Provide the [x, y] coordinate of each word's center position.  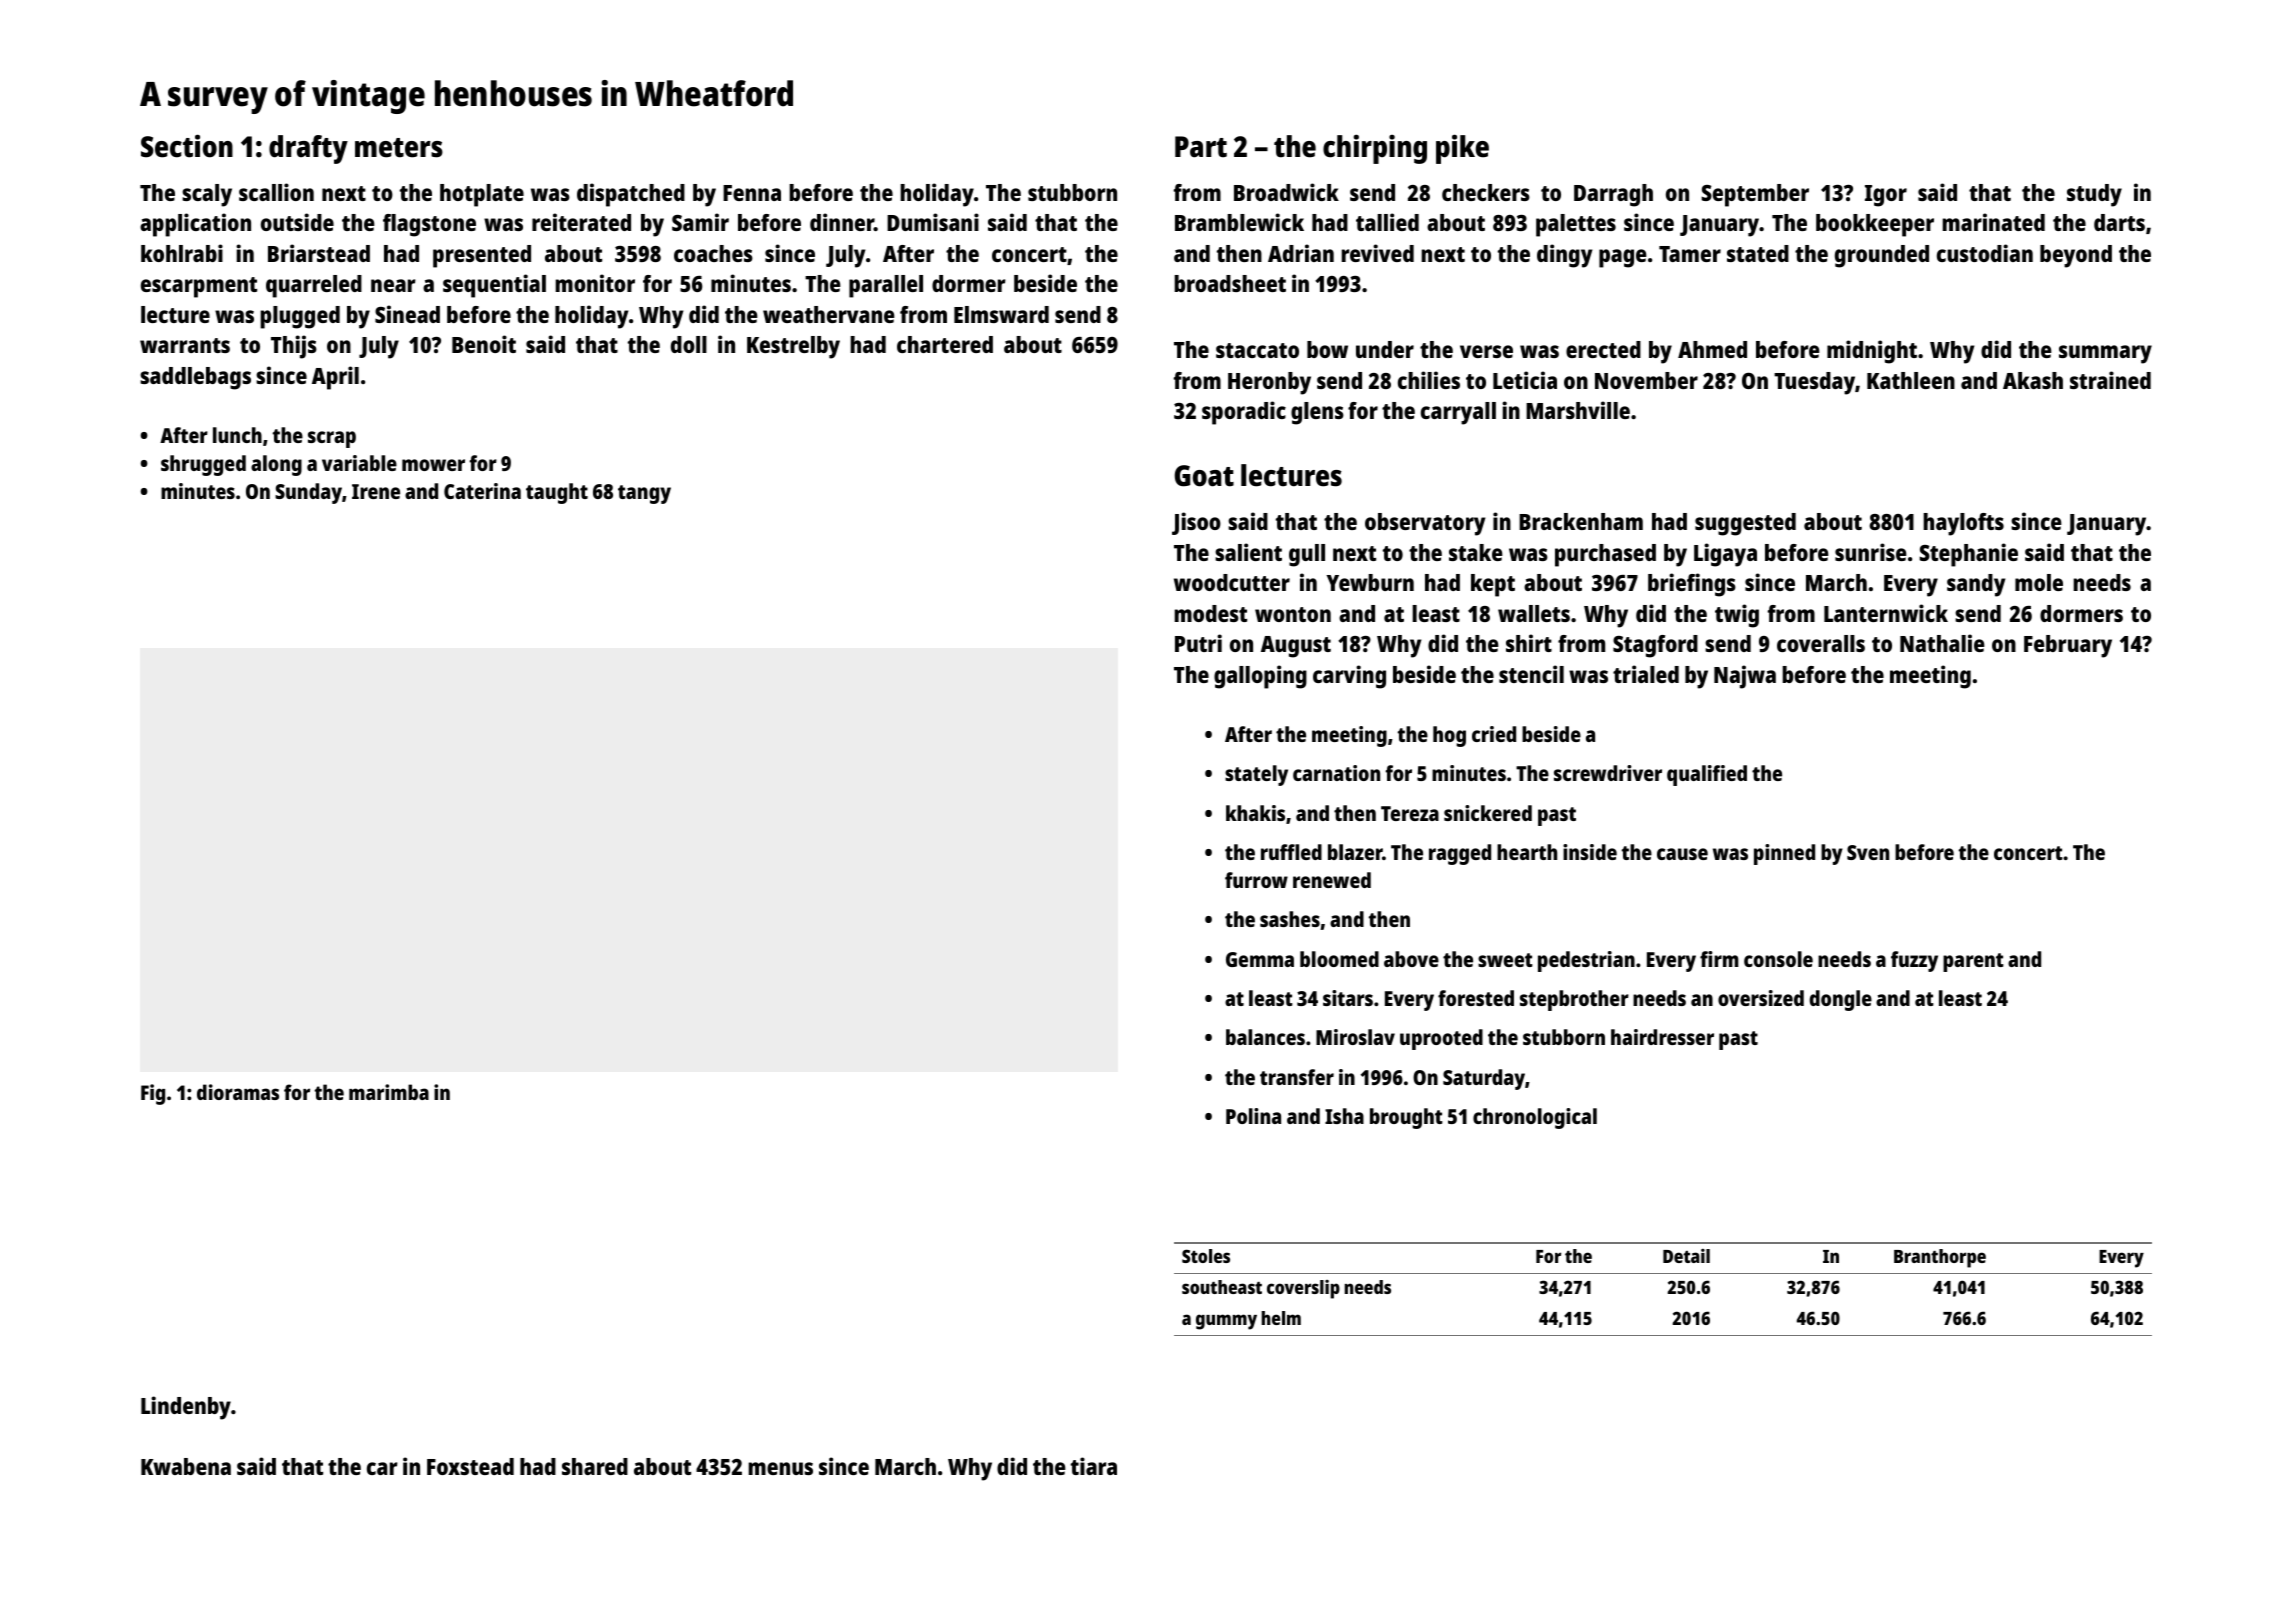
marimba [389, 1092]
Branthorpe [1940, 1258]
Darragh [1613, 195]
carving [1349, 677]
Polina [1253, 1116]
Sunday [308, 493]
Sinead [407, 314]
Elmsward [1001, 314]
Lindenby [186, 1408]
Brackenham [1581, 521]
